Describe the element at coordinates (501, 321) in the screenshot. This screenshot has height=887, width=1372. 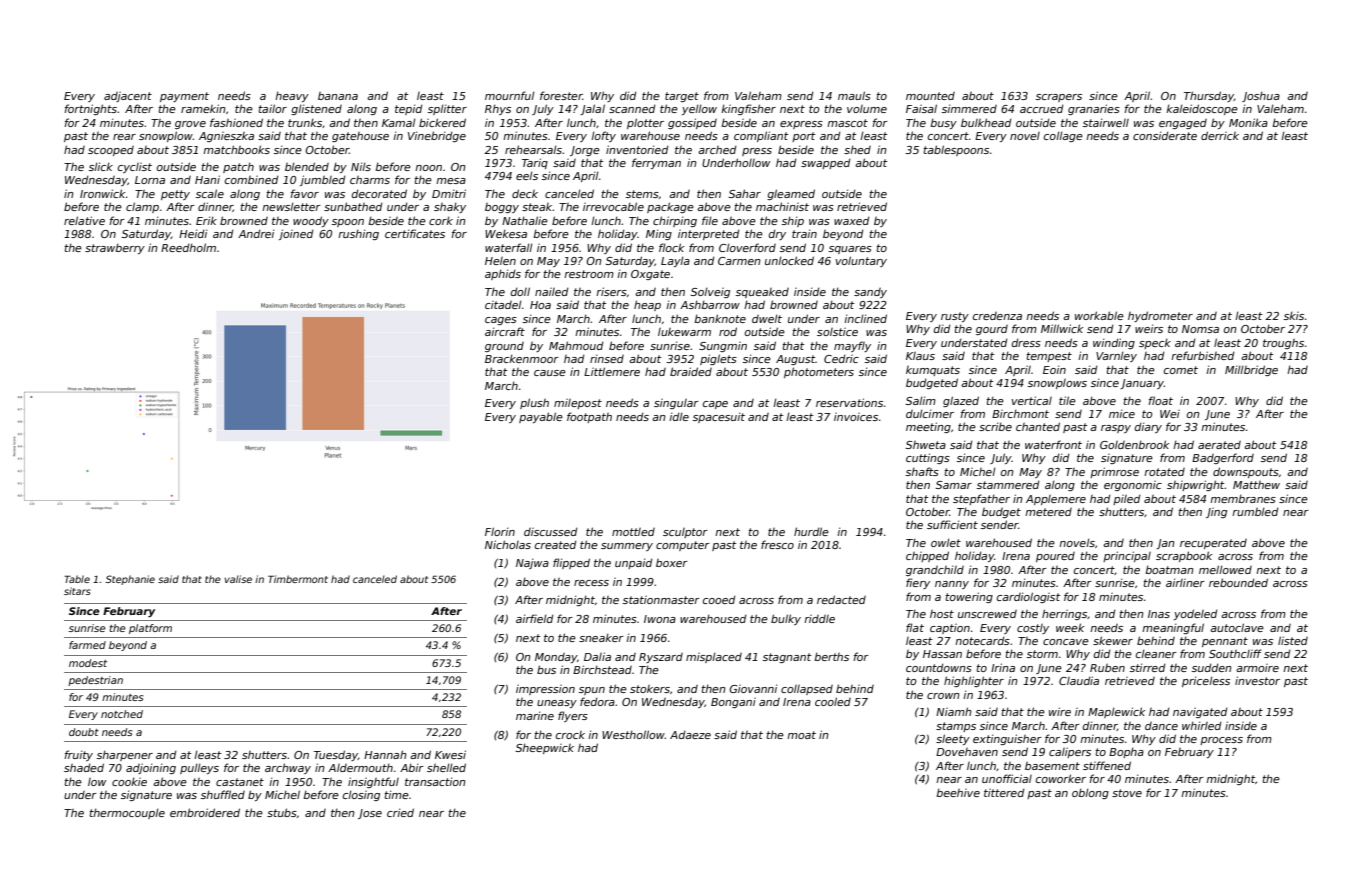
I see `cages` at that location.
